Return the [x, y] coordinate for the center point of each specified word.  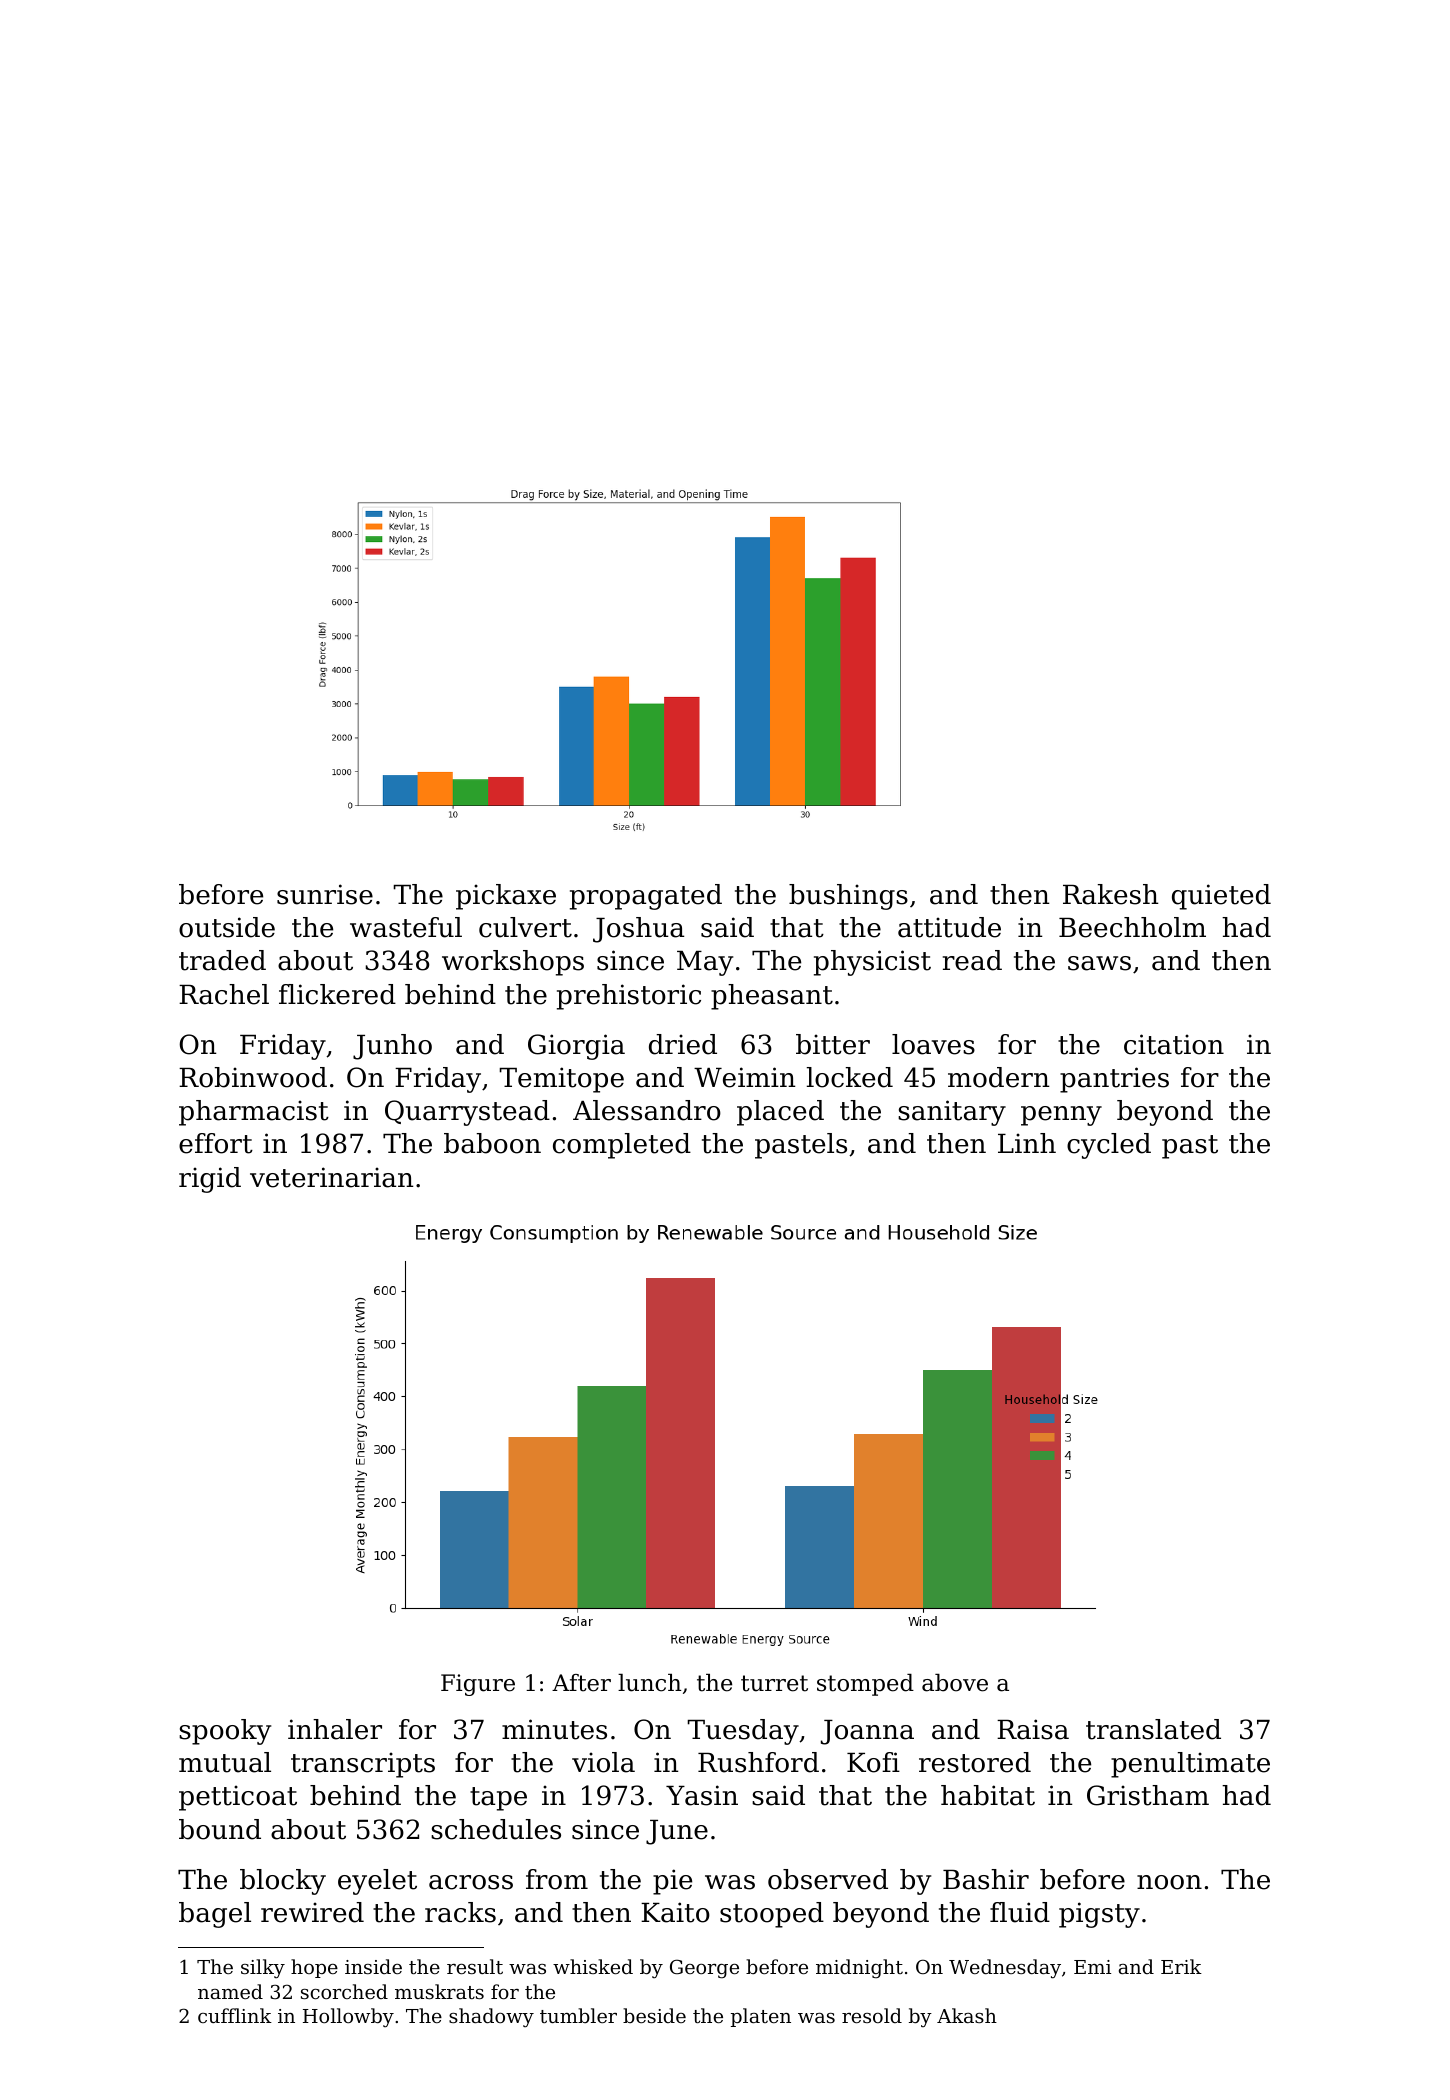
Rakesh [1111, 894]
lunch [649, 1683]
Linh [1027, 1143]
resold [872, 2015]
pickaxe [506, 897]
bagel [215, 1915]
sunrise [325, 894]
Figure [478, 1685]
